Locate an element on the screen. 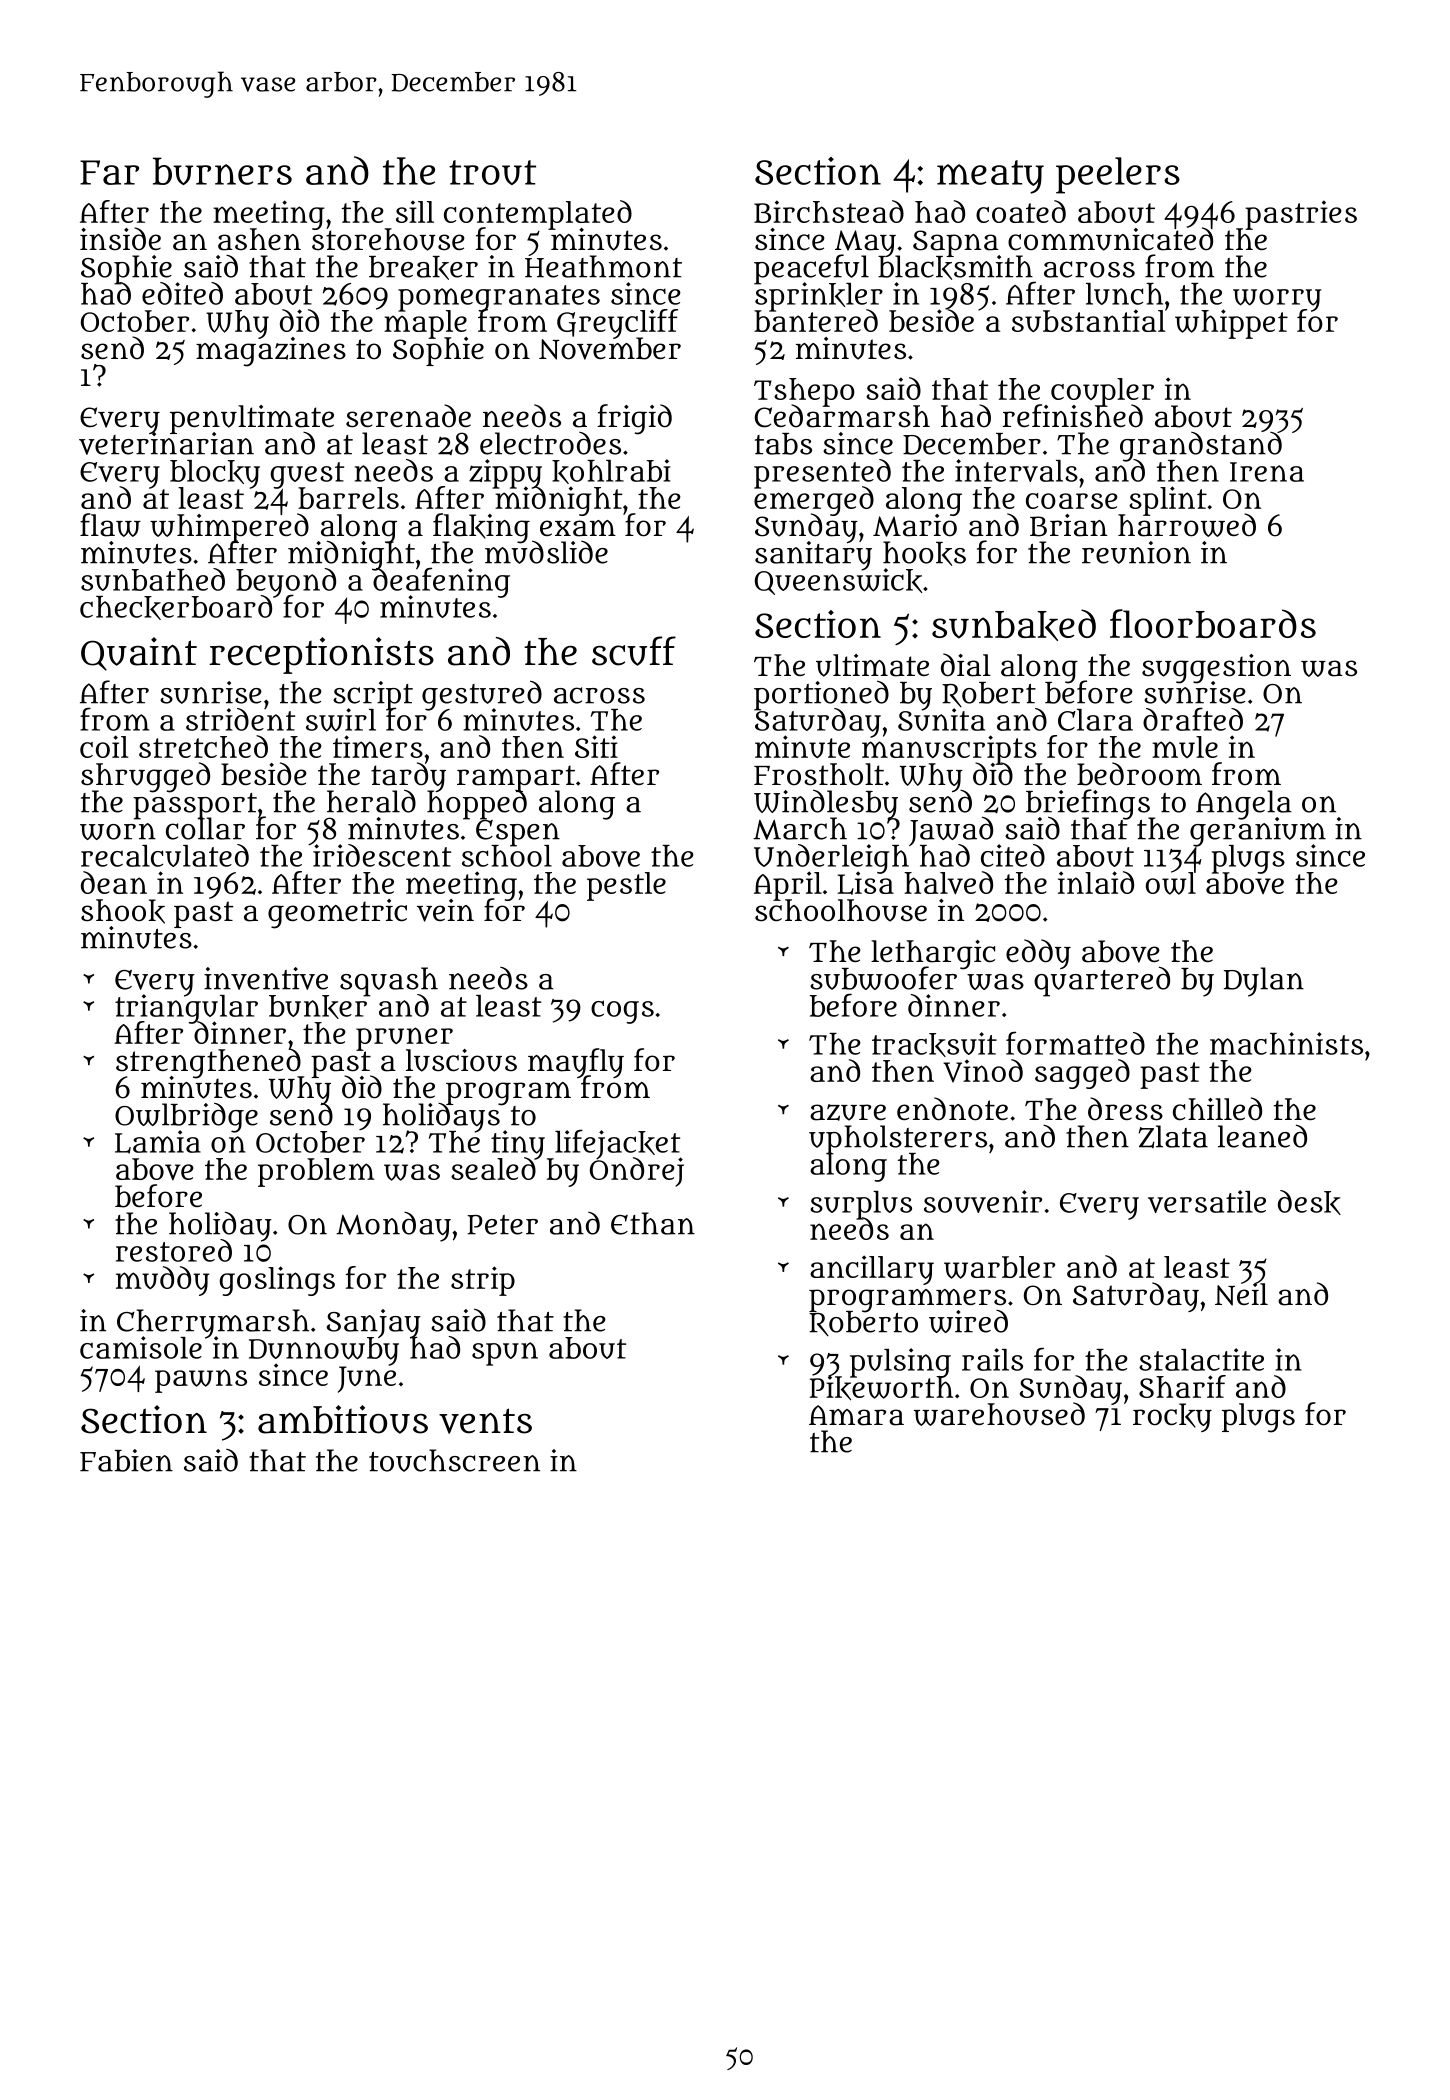 Image resolution: width=1450 pixels, height=2100 pixels. storehouse is located at coordinates (388, 240).
